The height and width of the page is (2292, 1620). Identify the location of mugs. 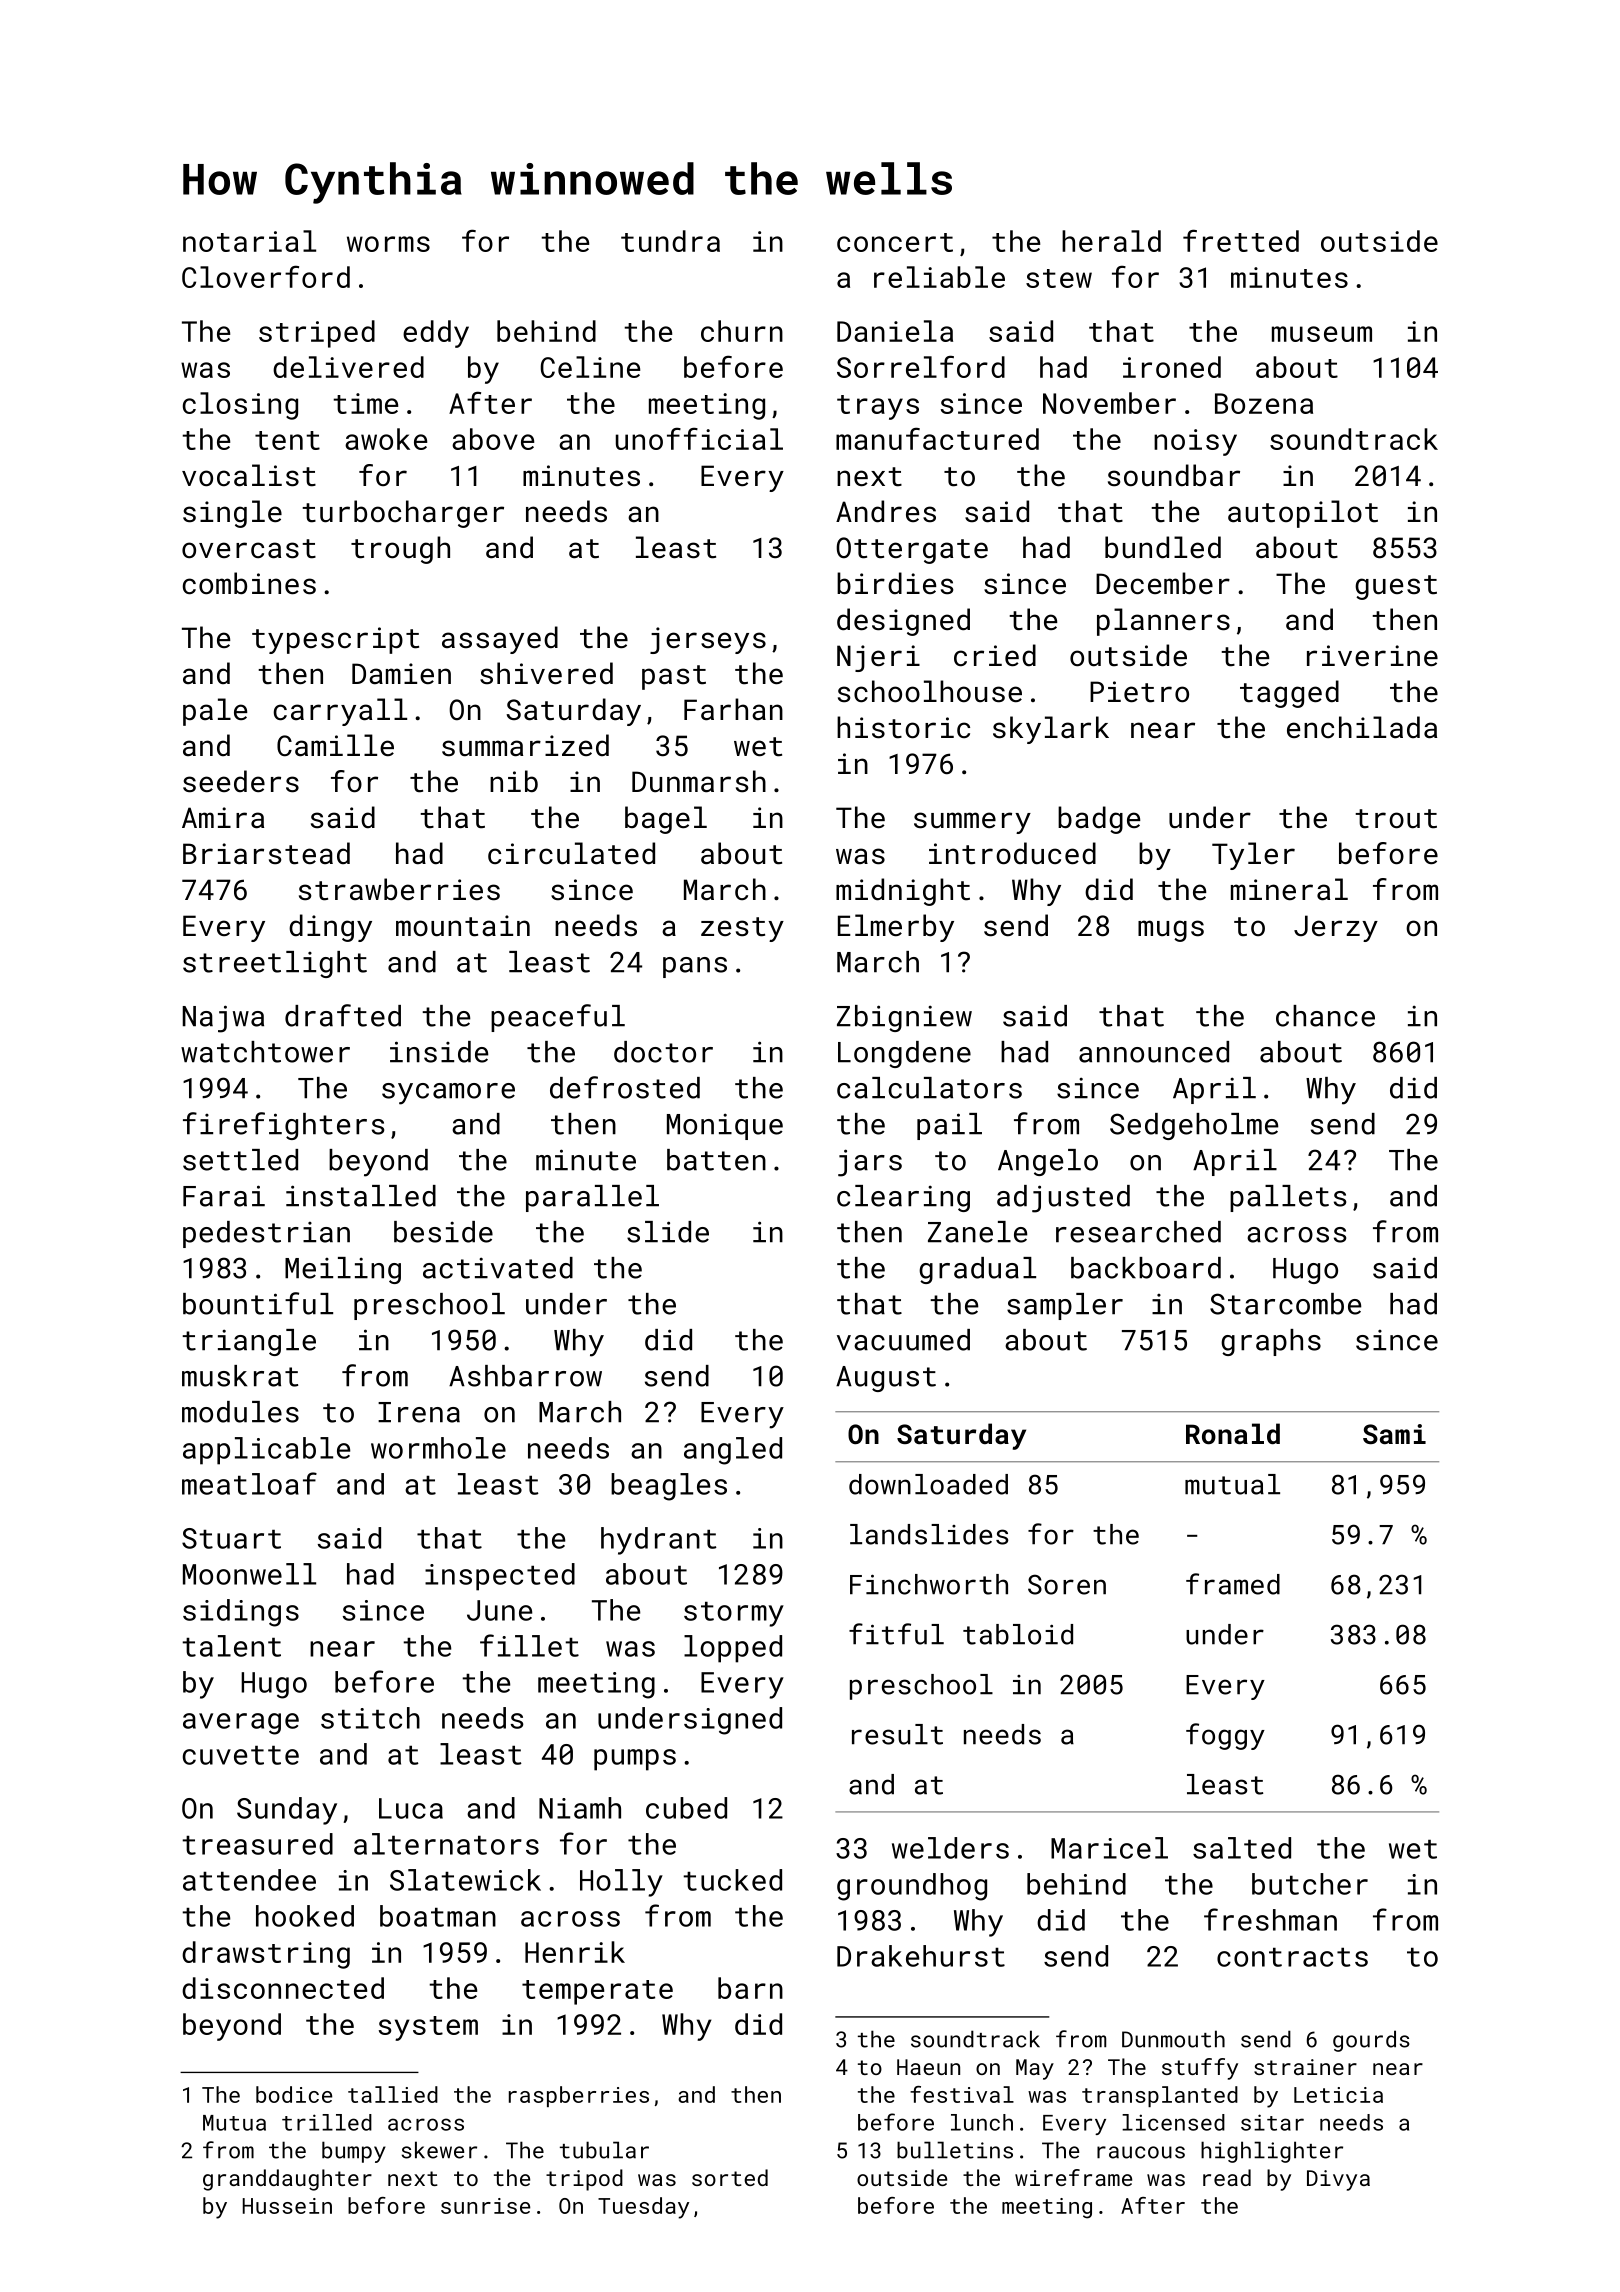
(1171, 931).
